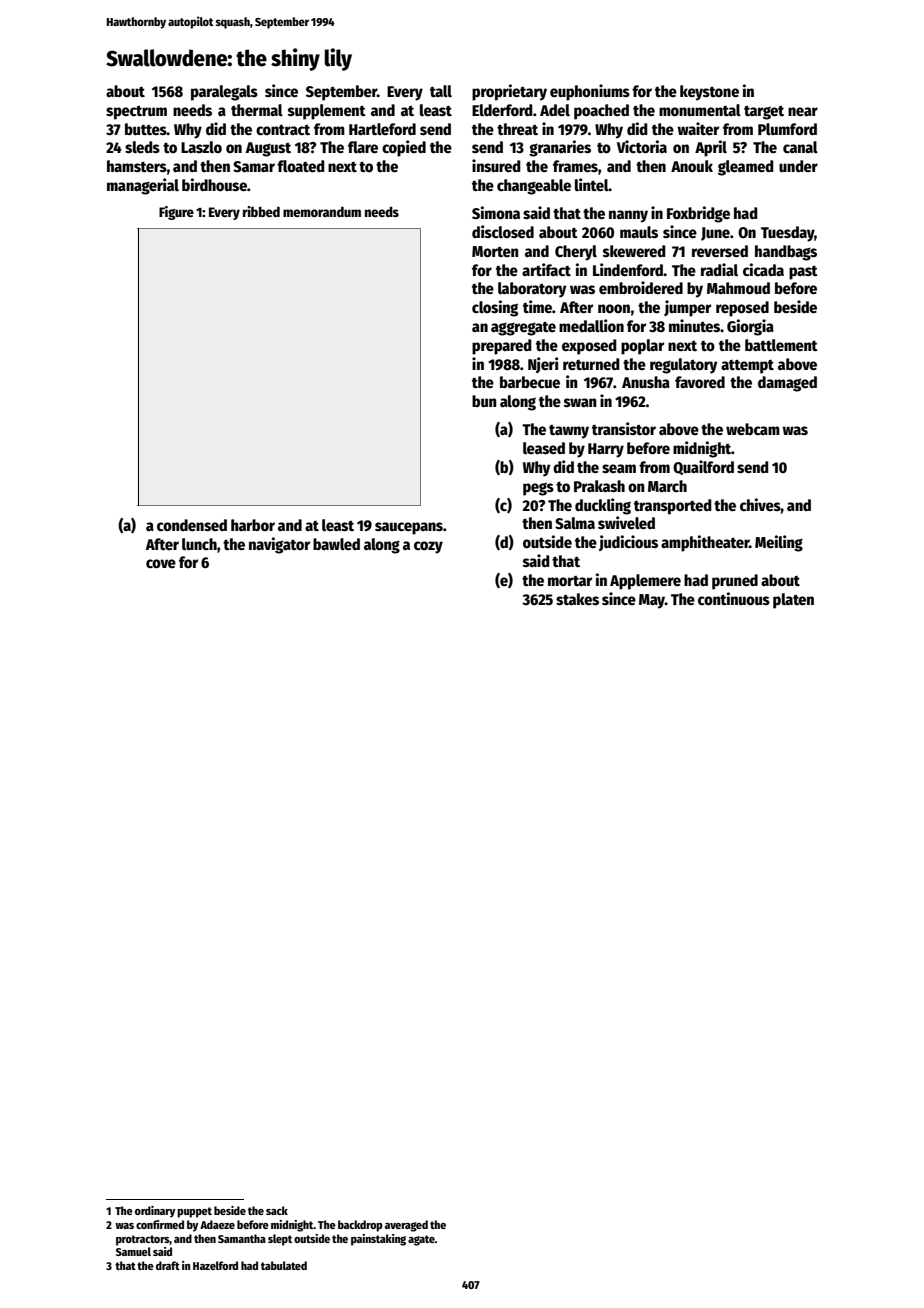 This page has height=1308, width=924. Describe the element at coordinates (406, 1226) in the page. I see `averaged` at that location.
